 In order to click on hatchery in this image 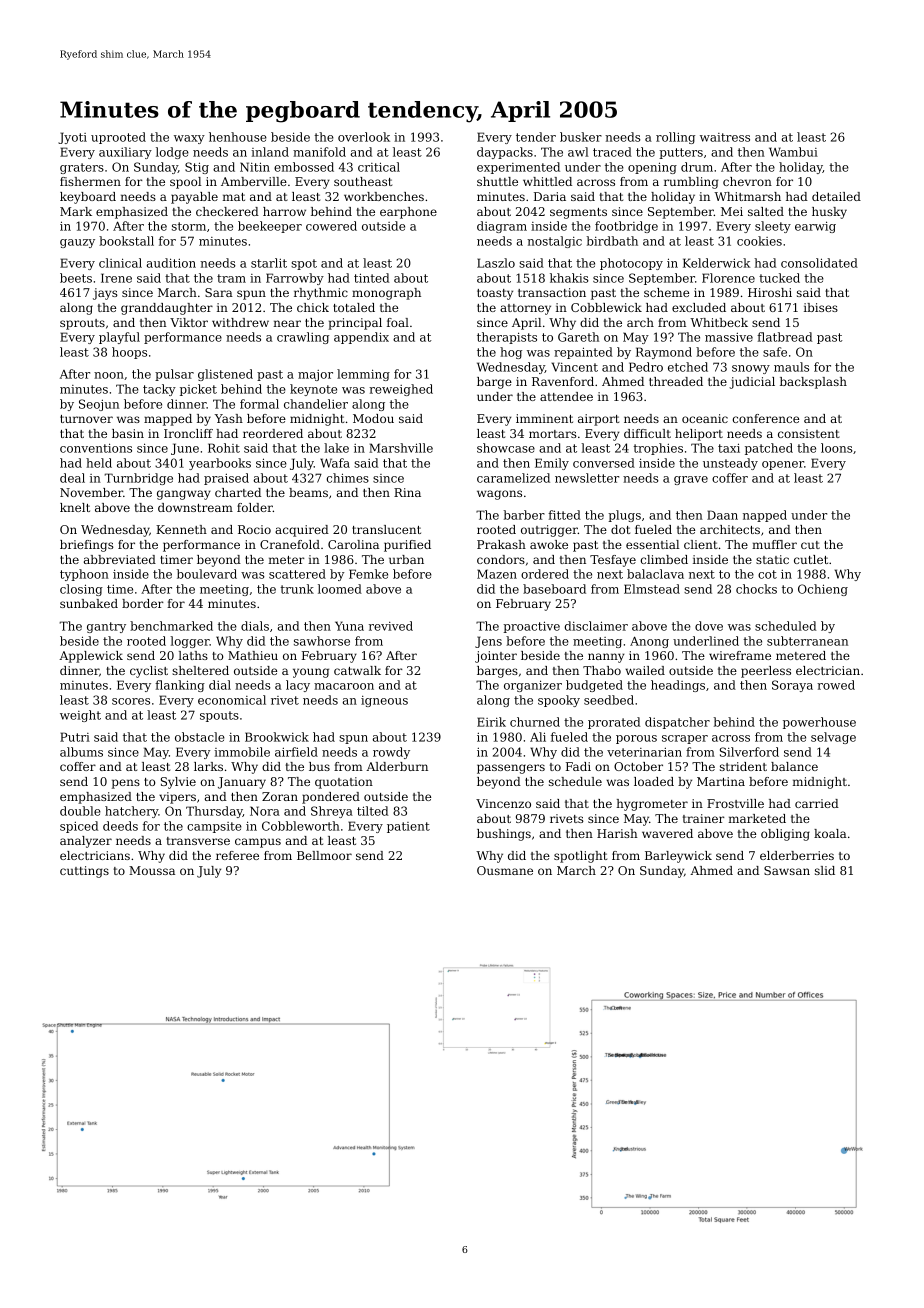, I will do `click(131, 812)`.
